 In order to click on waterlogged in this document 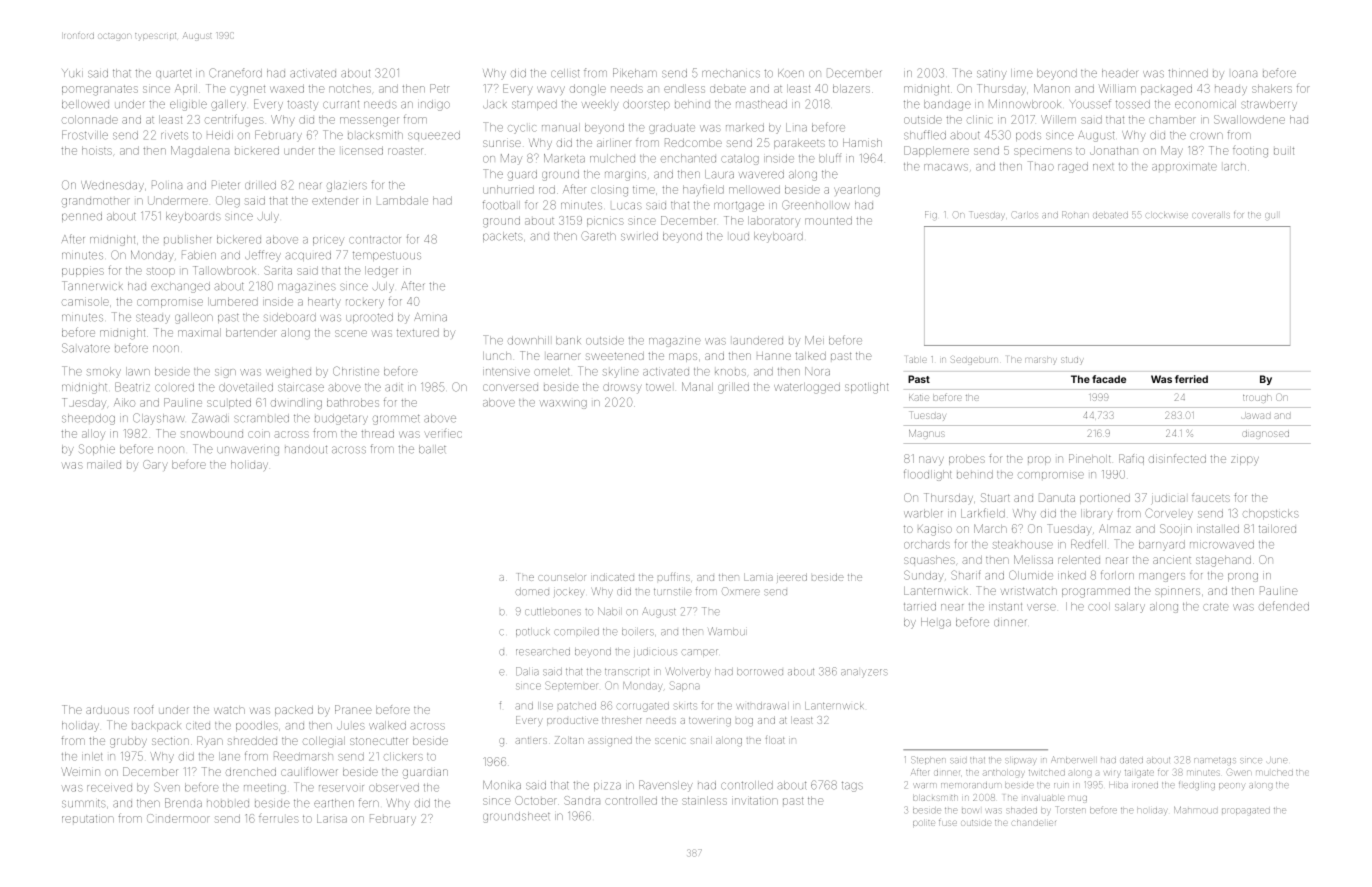, I will do `click(807, 388)`.
